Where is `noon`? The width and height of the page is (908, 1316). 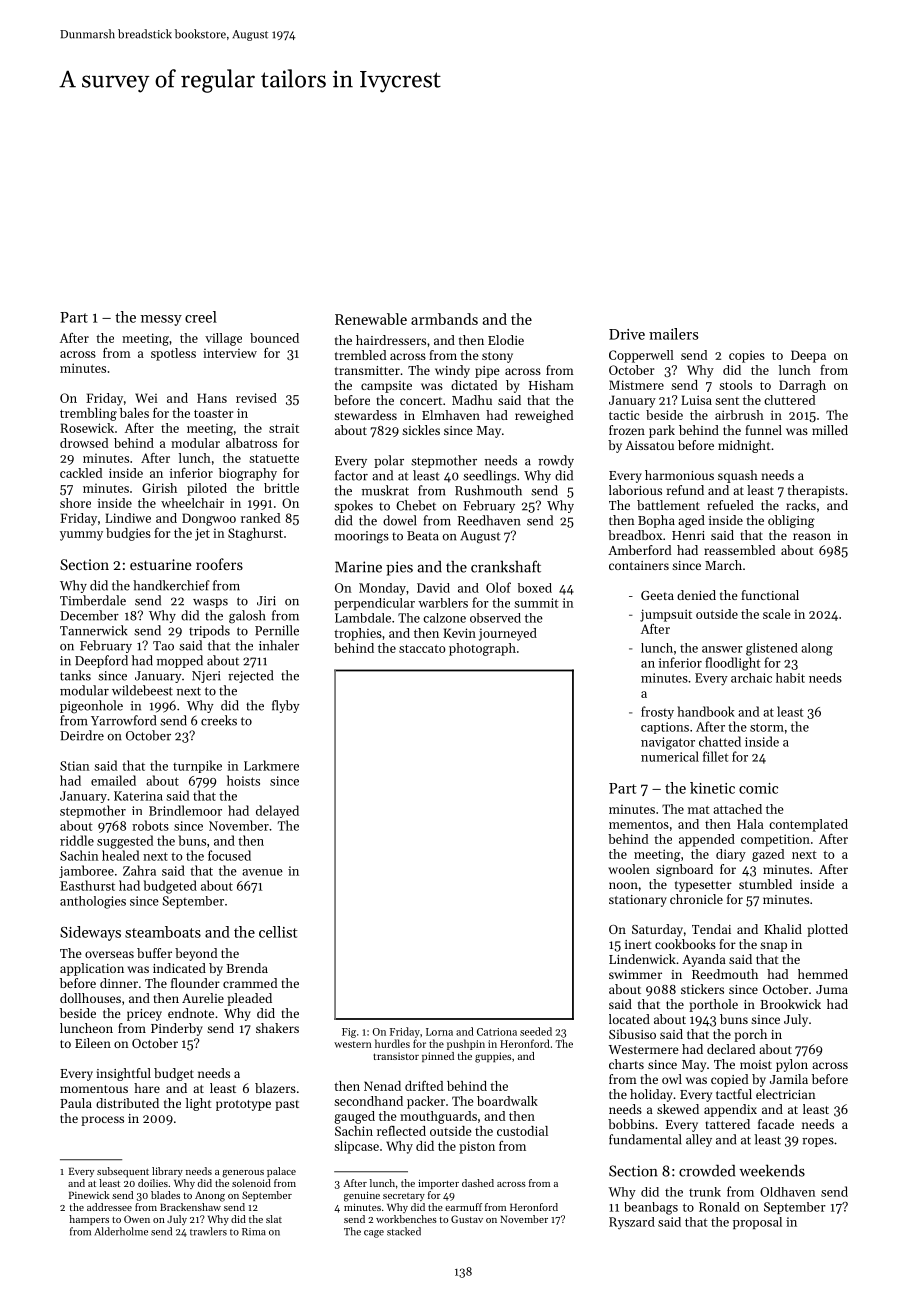
noon is located at coordinates (623, 885).
